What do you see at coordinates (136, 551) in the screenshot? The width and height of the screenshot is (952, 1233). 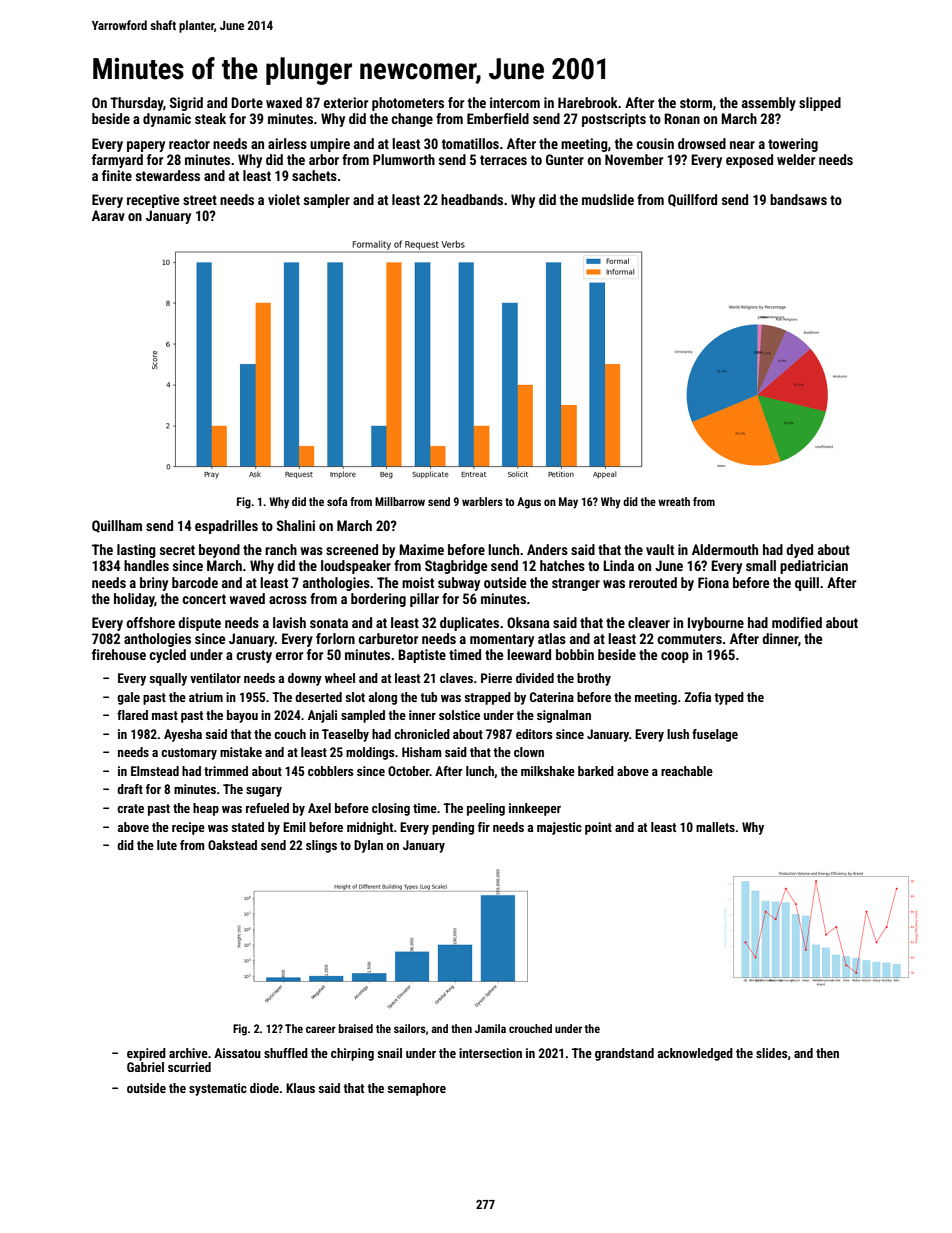 I see `lasting` at bounding box center [136, 551].
